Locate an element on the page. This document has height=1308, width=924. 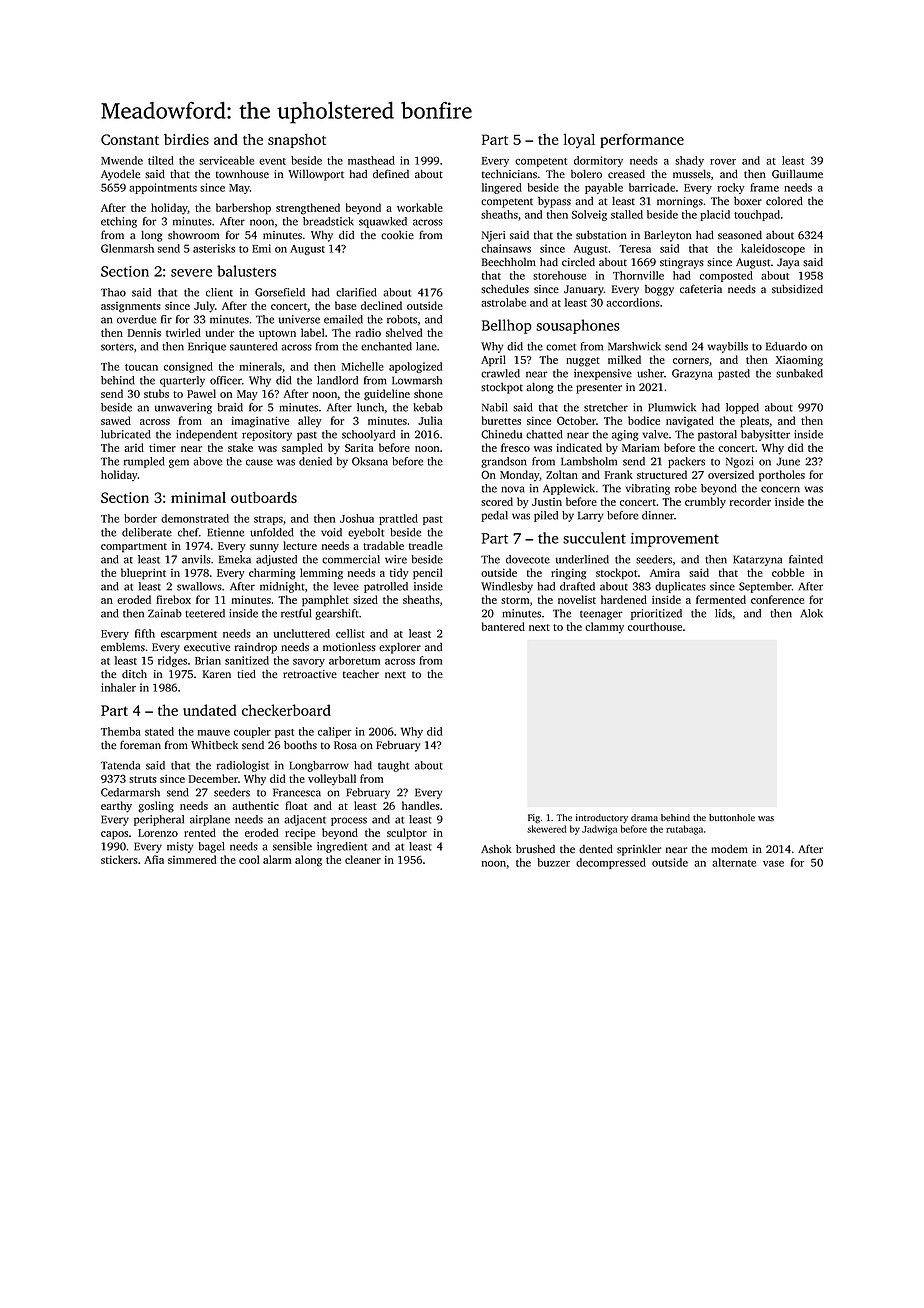
cleaner is located at coordinates (363, 859).
